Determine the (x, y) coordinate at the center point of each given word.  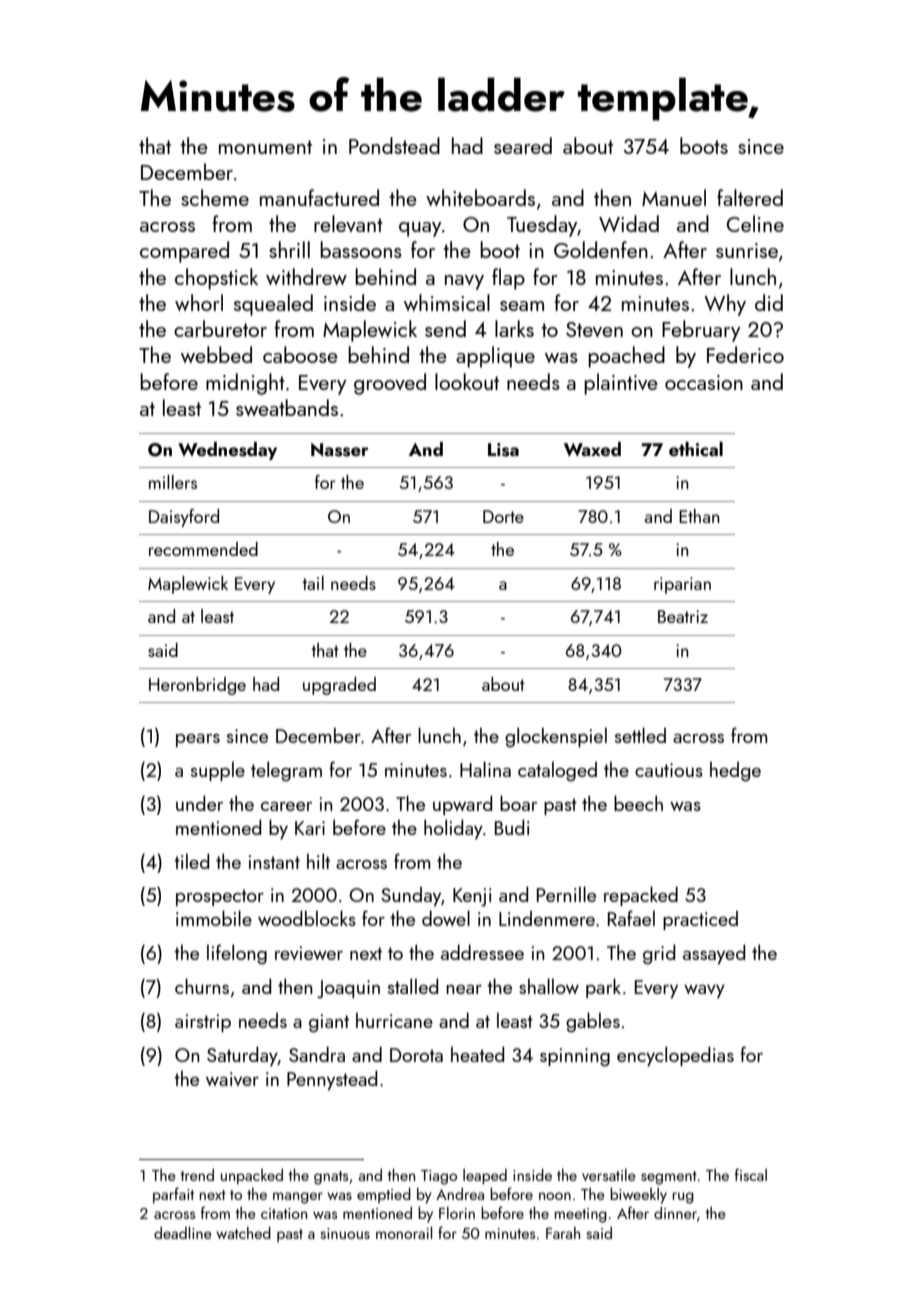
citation (284, 1213)
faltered (750, 197)
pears (198, 740)
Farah (563, 1233)
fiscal (751, 1174)
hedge (735, 771)
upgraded (339, 686)
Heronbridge (197, 686)
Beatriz (683, 616)
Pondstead (394, 145)
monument (265, 147)
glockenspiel (556, 737)
